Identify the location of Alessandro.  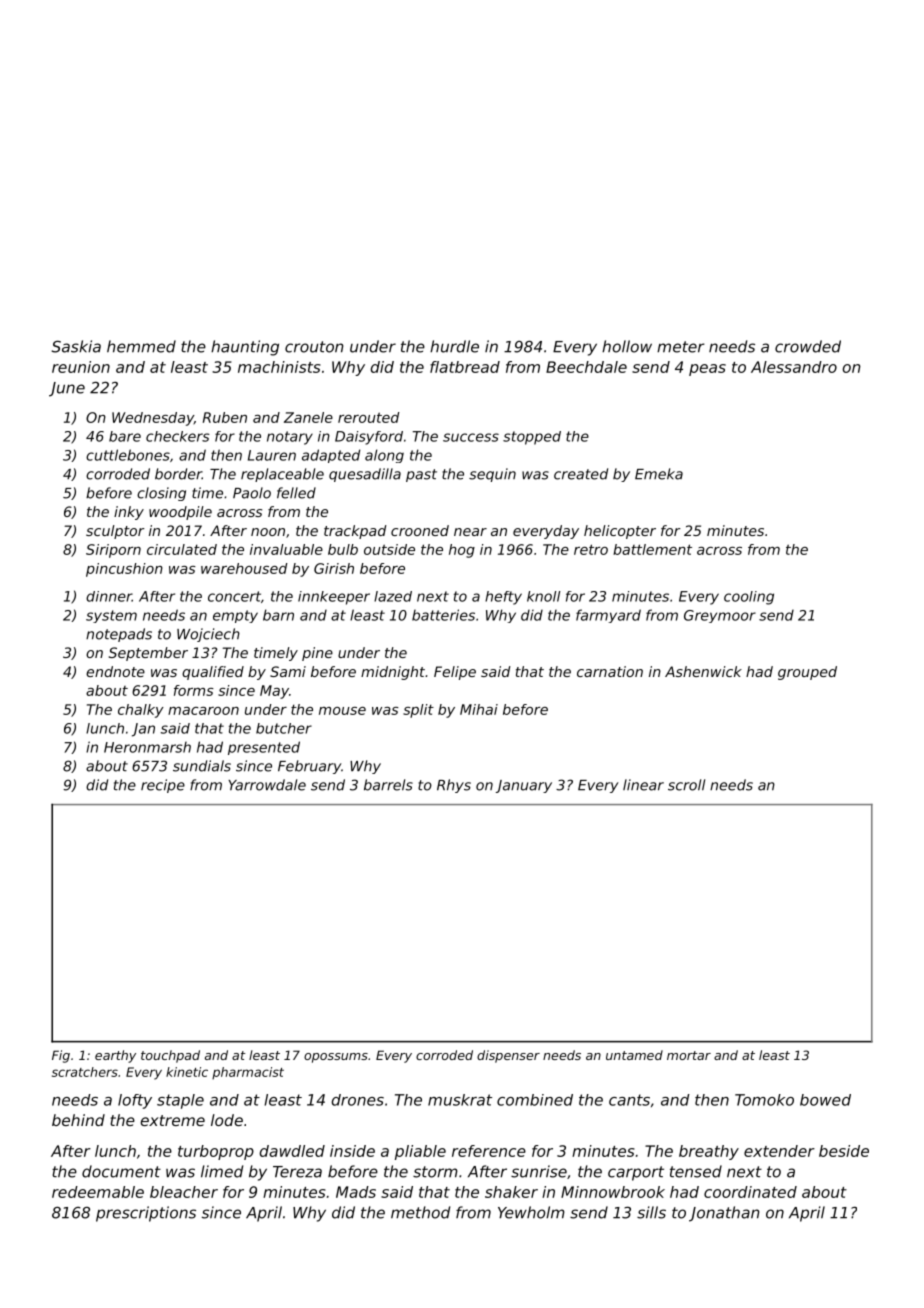
(794, 367).
